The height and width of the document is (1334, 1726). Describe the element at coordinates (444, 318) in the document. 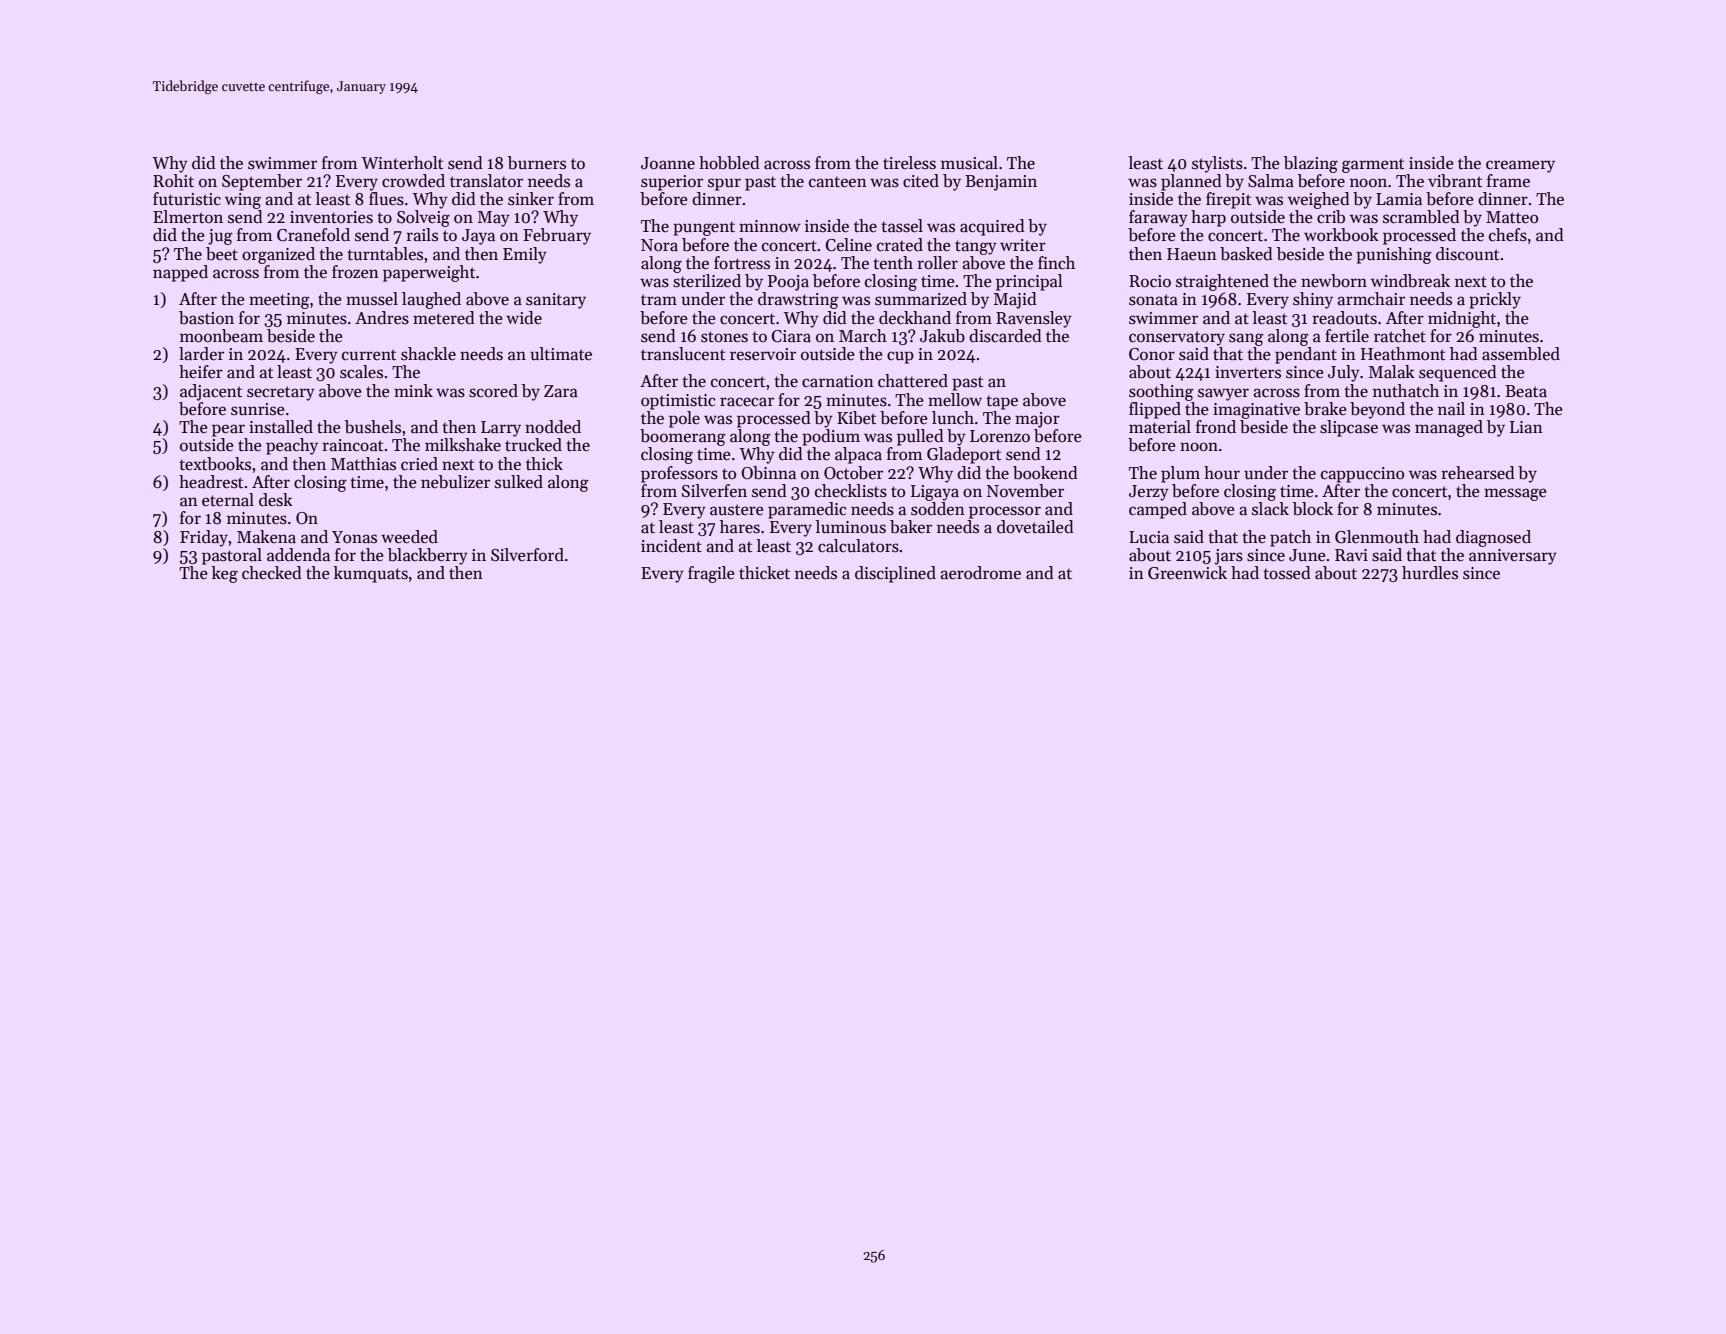

I see `metered` at that location.
